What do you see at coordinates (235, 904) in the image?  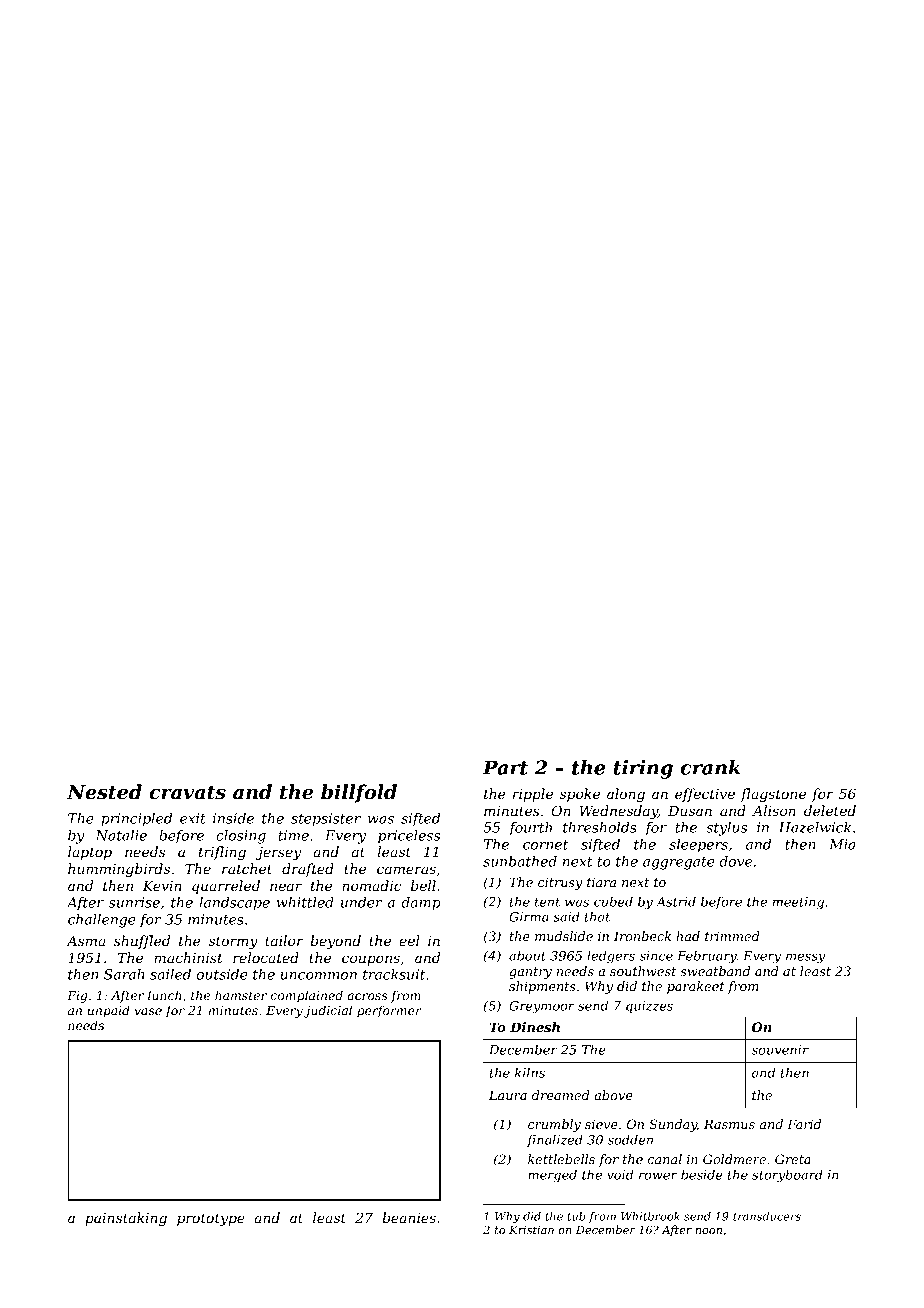 I see `landscape` at bounding box center [235, 904].
